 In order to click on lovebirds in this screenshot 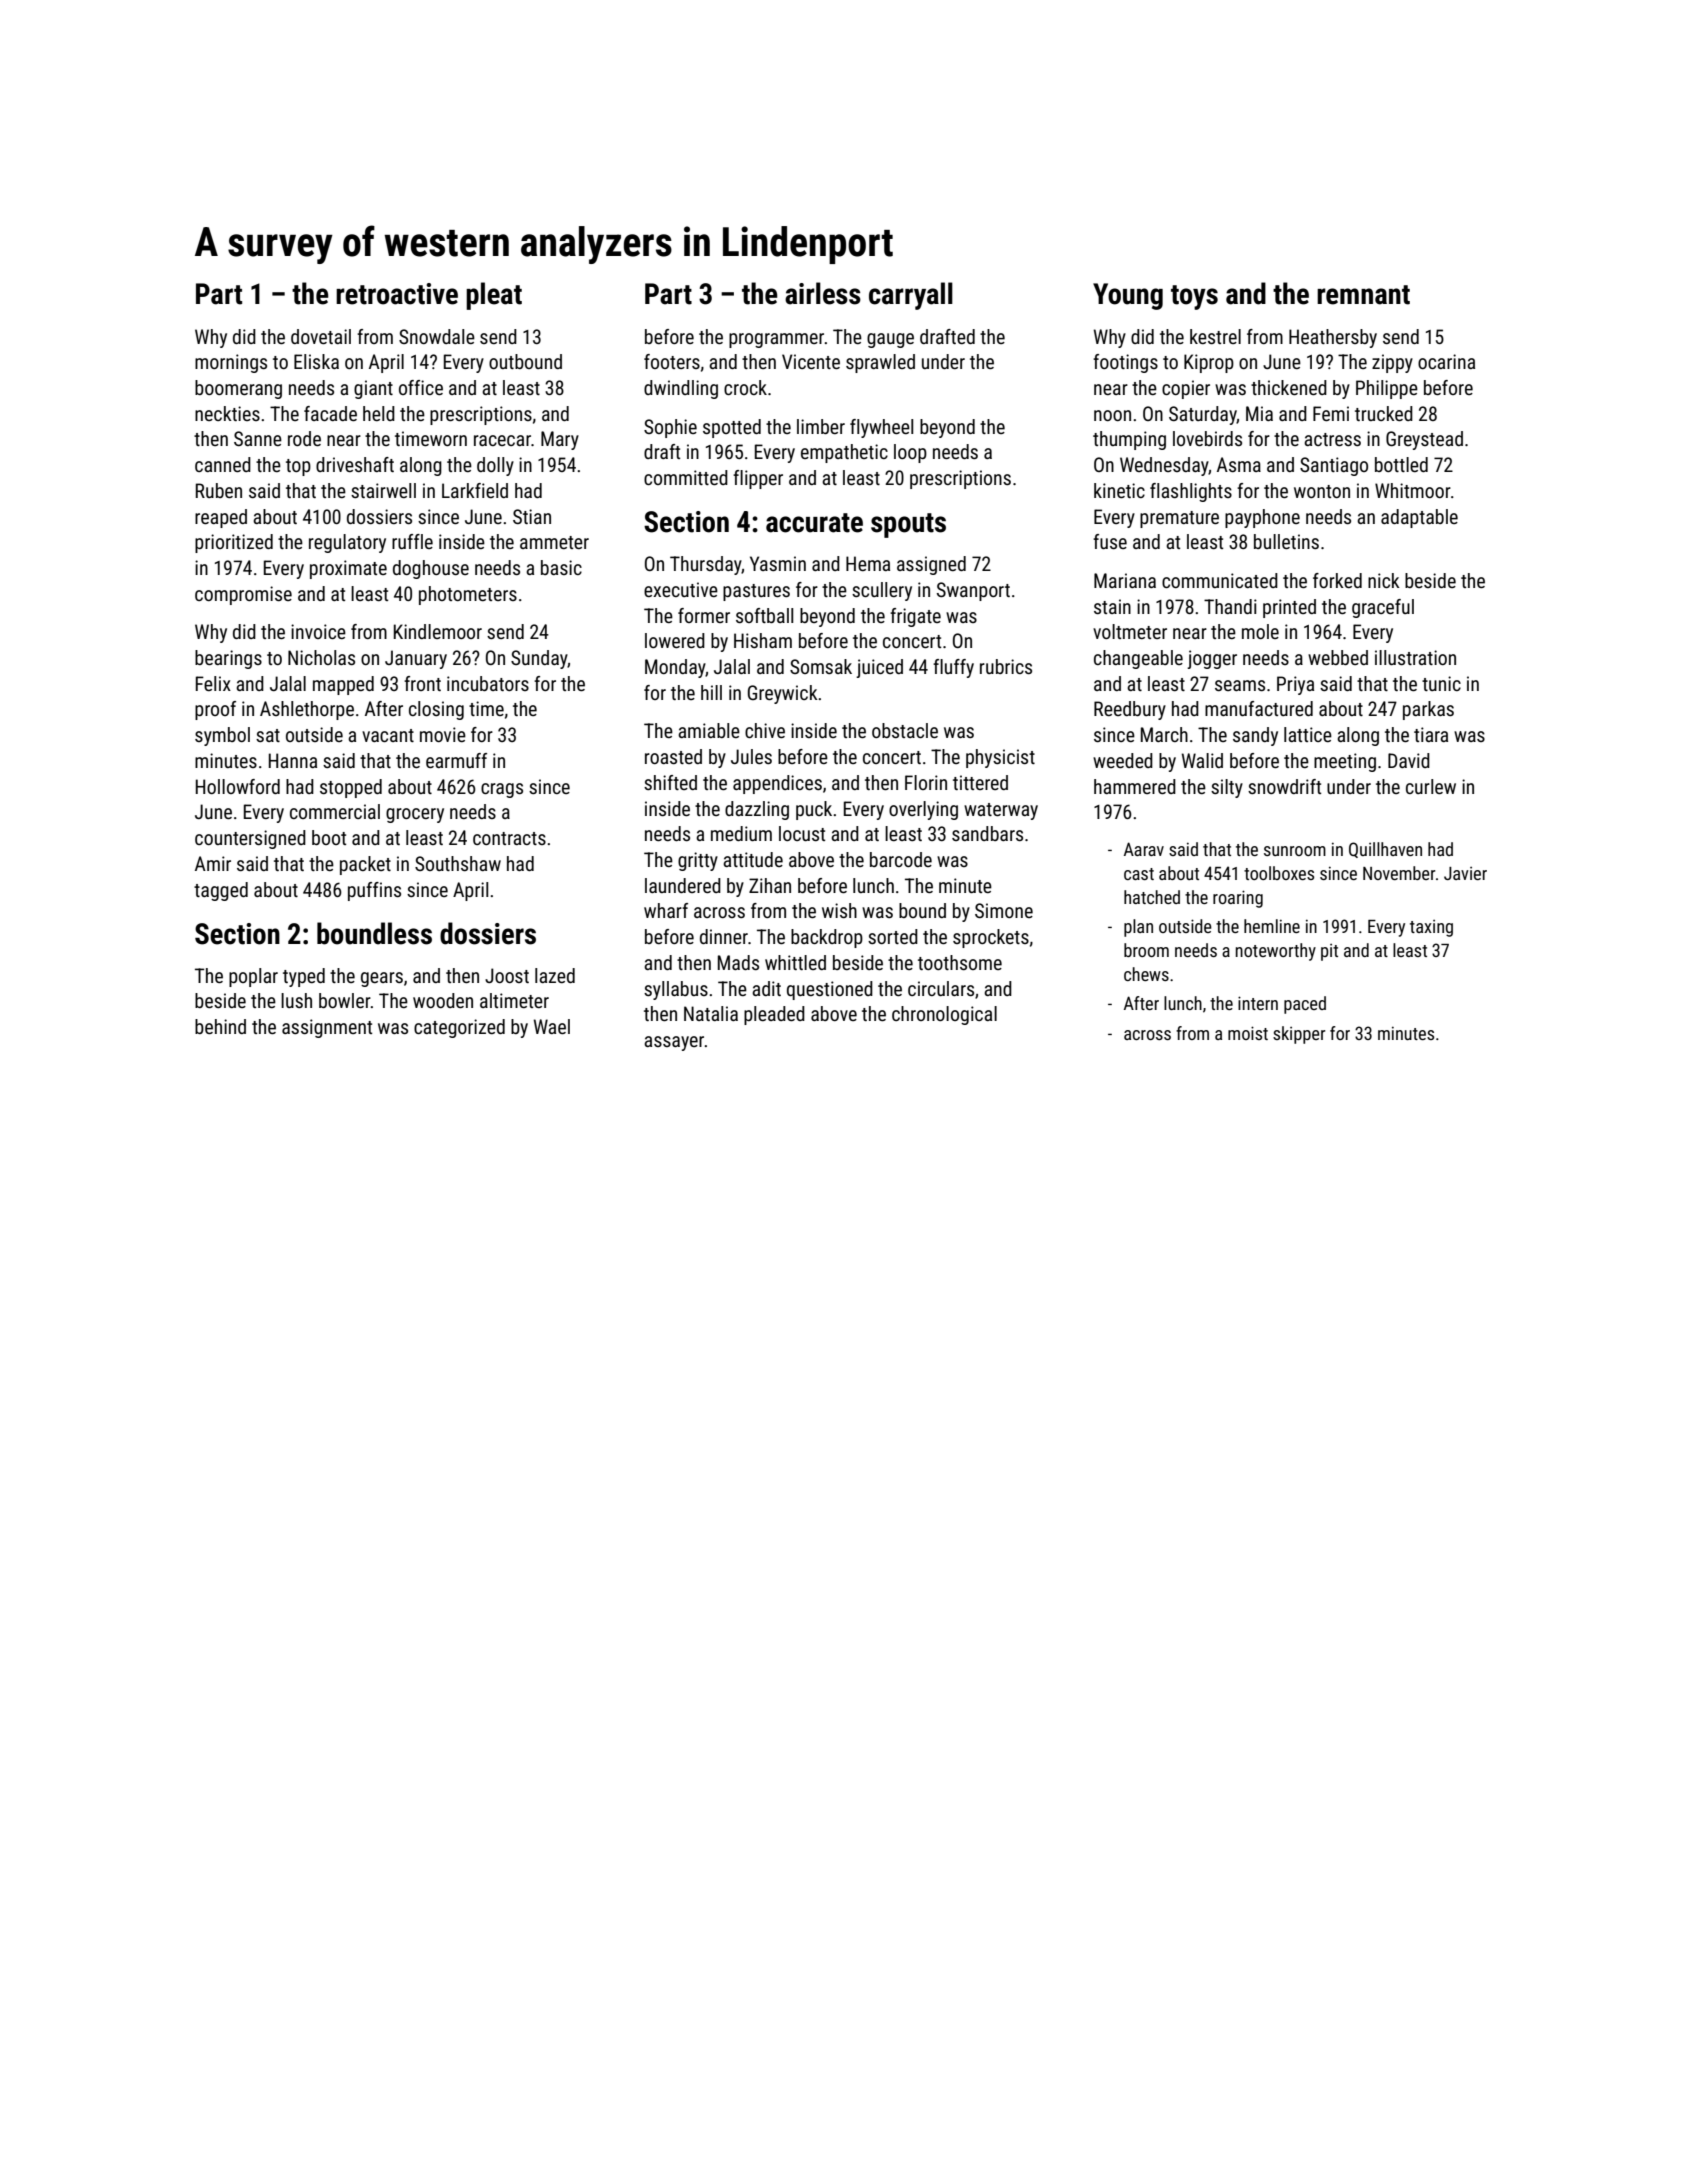, I will do `click(1207, 438)`.
